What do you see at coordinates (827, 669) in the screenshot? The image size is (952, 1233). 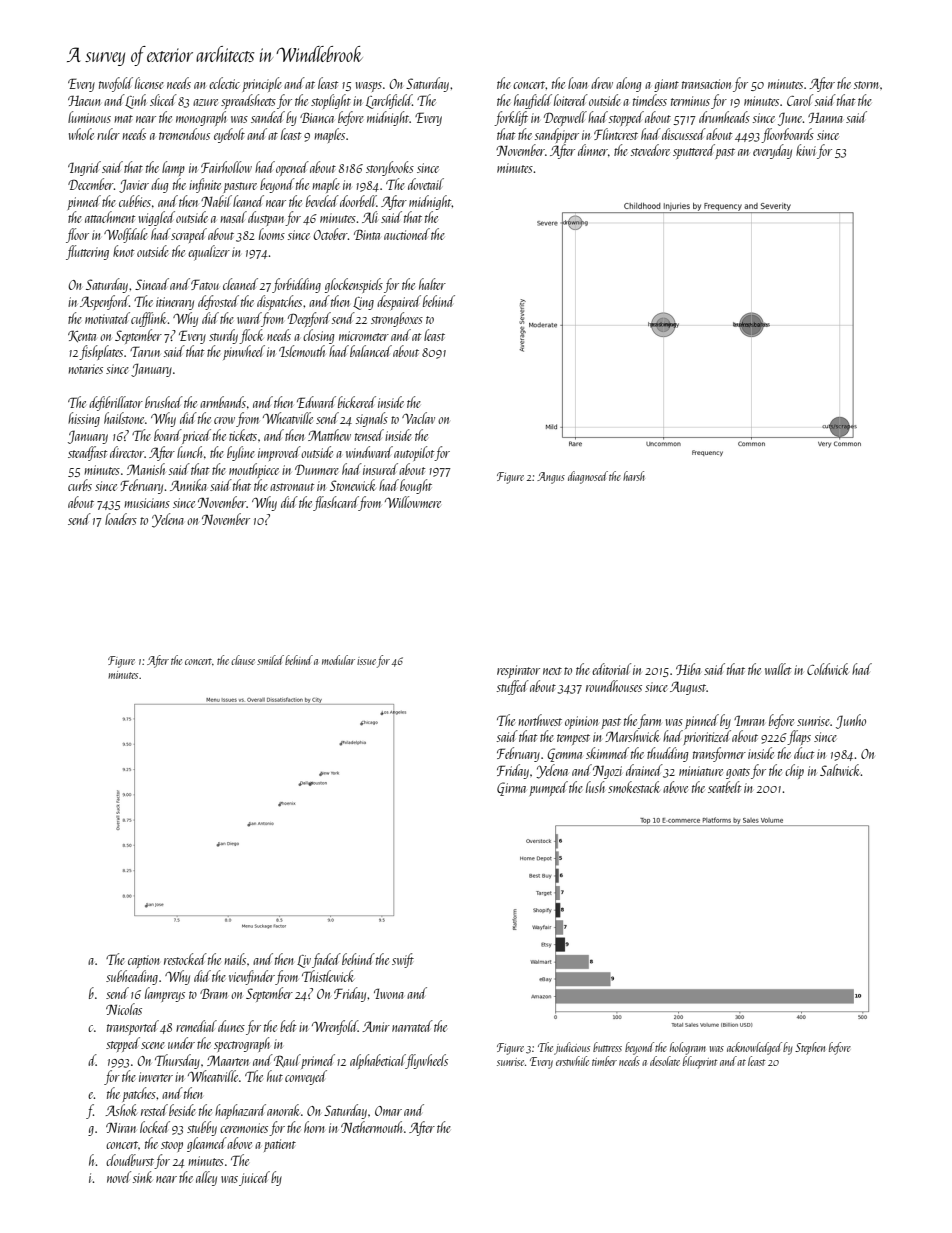 I see `Coldwick` at bounding box center [827, 669].
